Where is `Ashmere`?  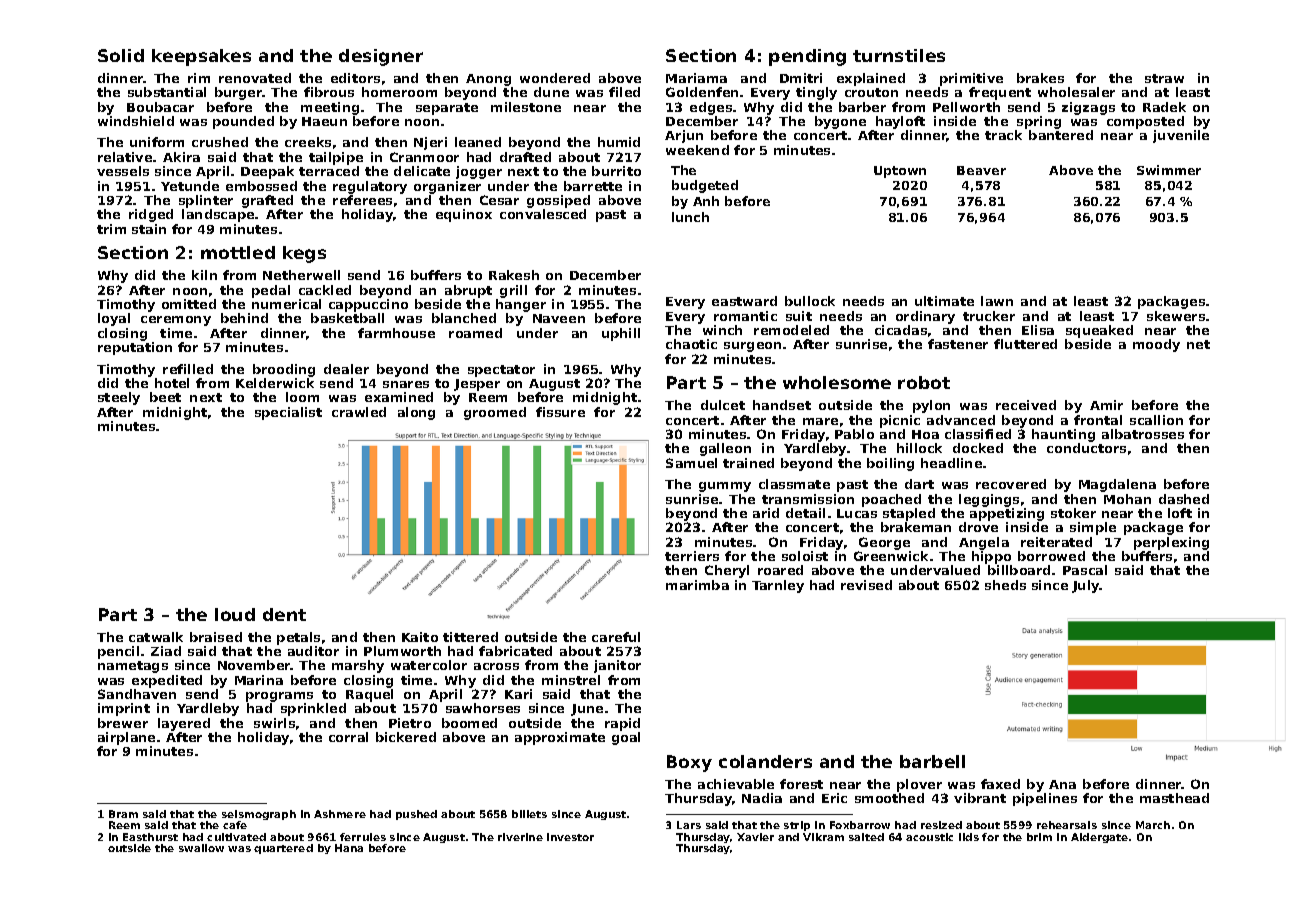
Ashmere is located at coordinates (340, 814).
